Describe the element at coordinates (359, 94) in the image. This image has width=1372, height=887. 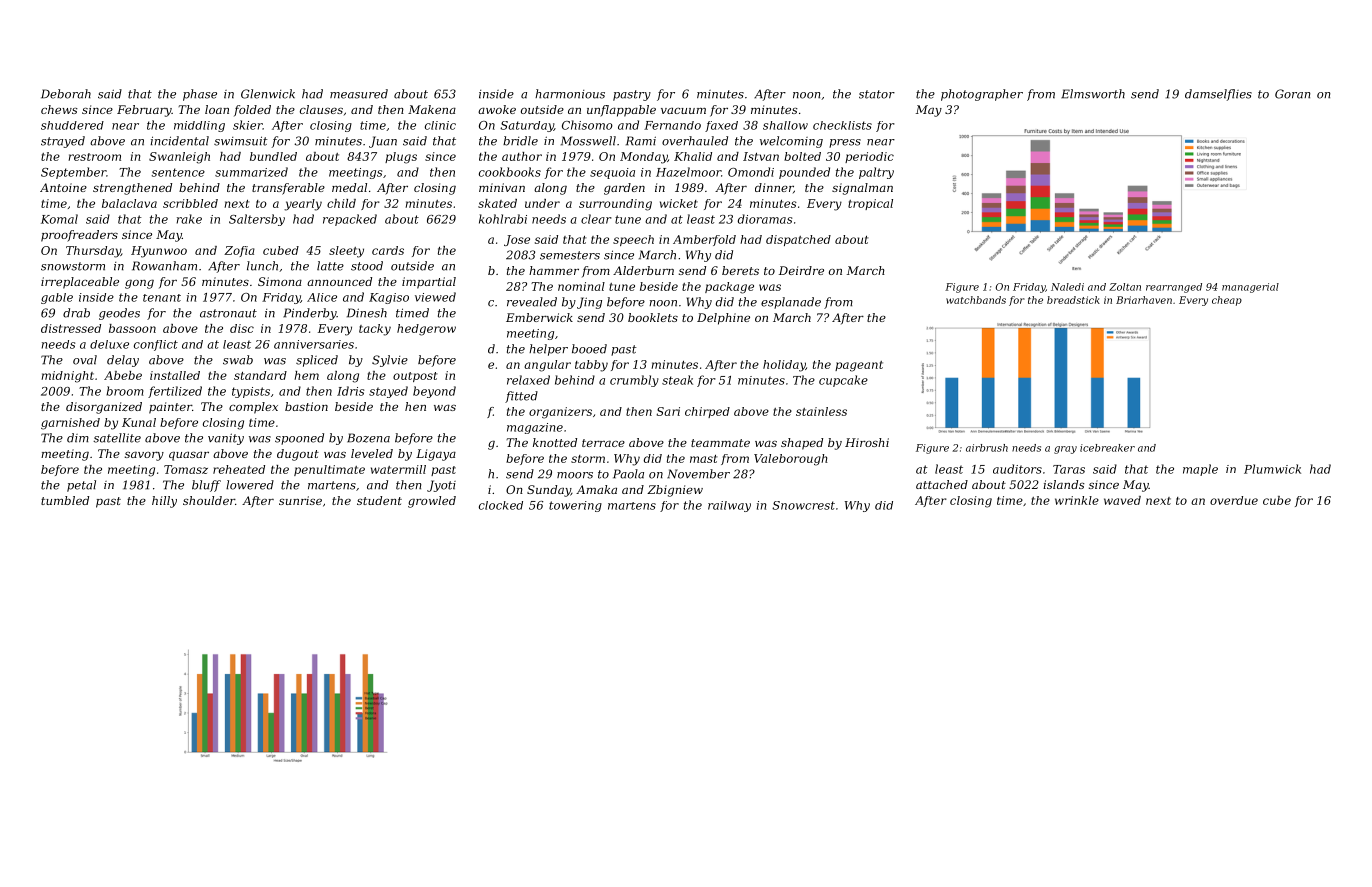
I see `measured` at that location.
